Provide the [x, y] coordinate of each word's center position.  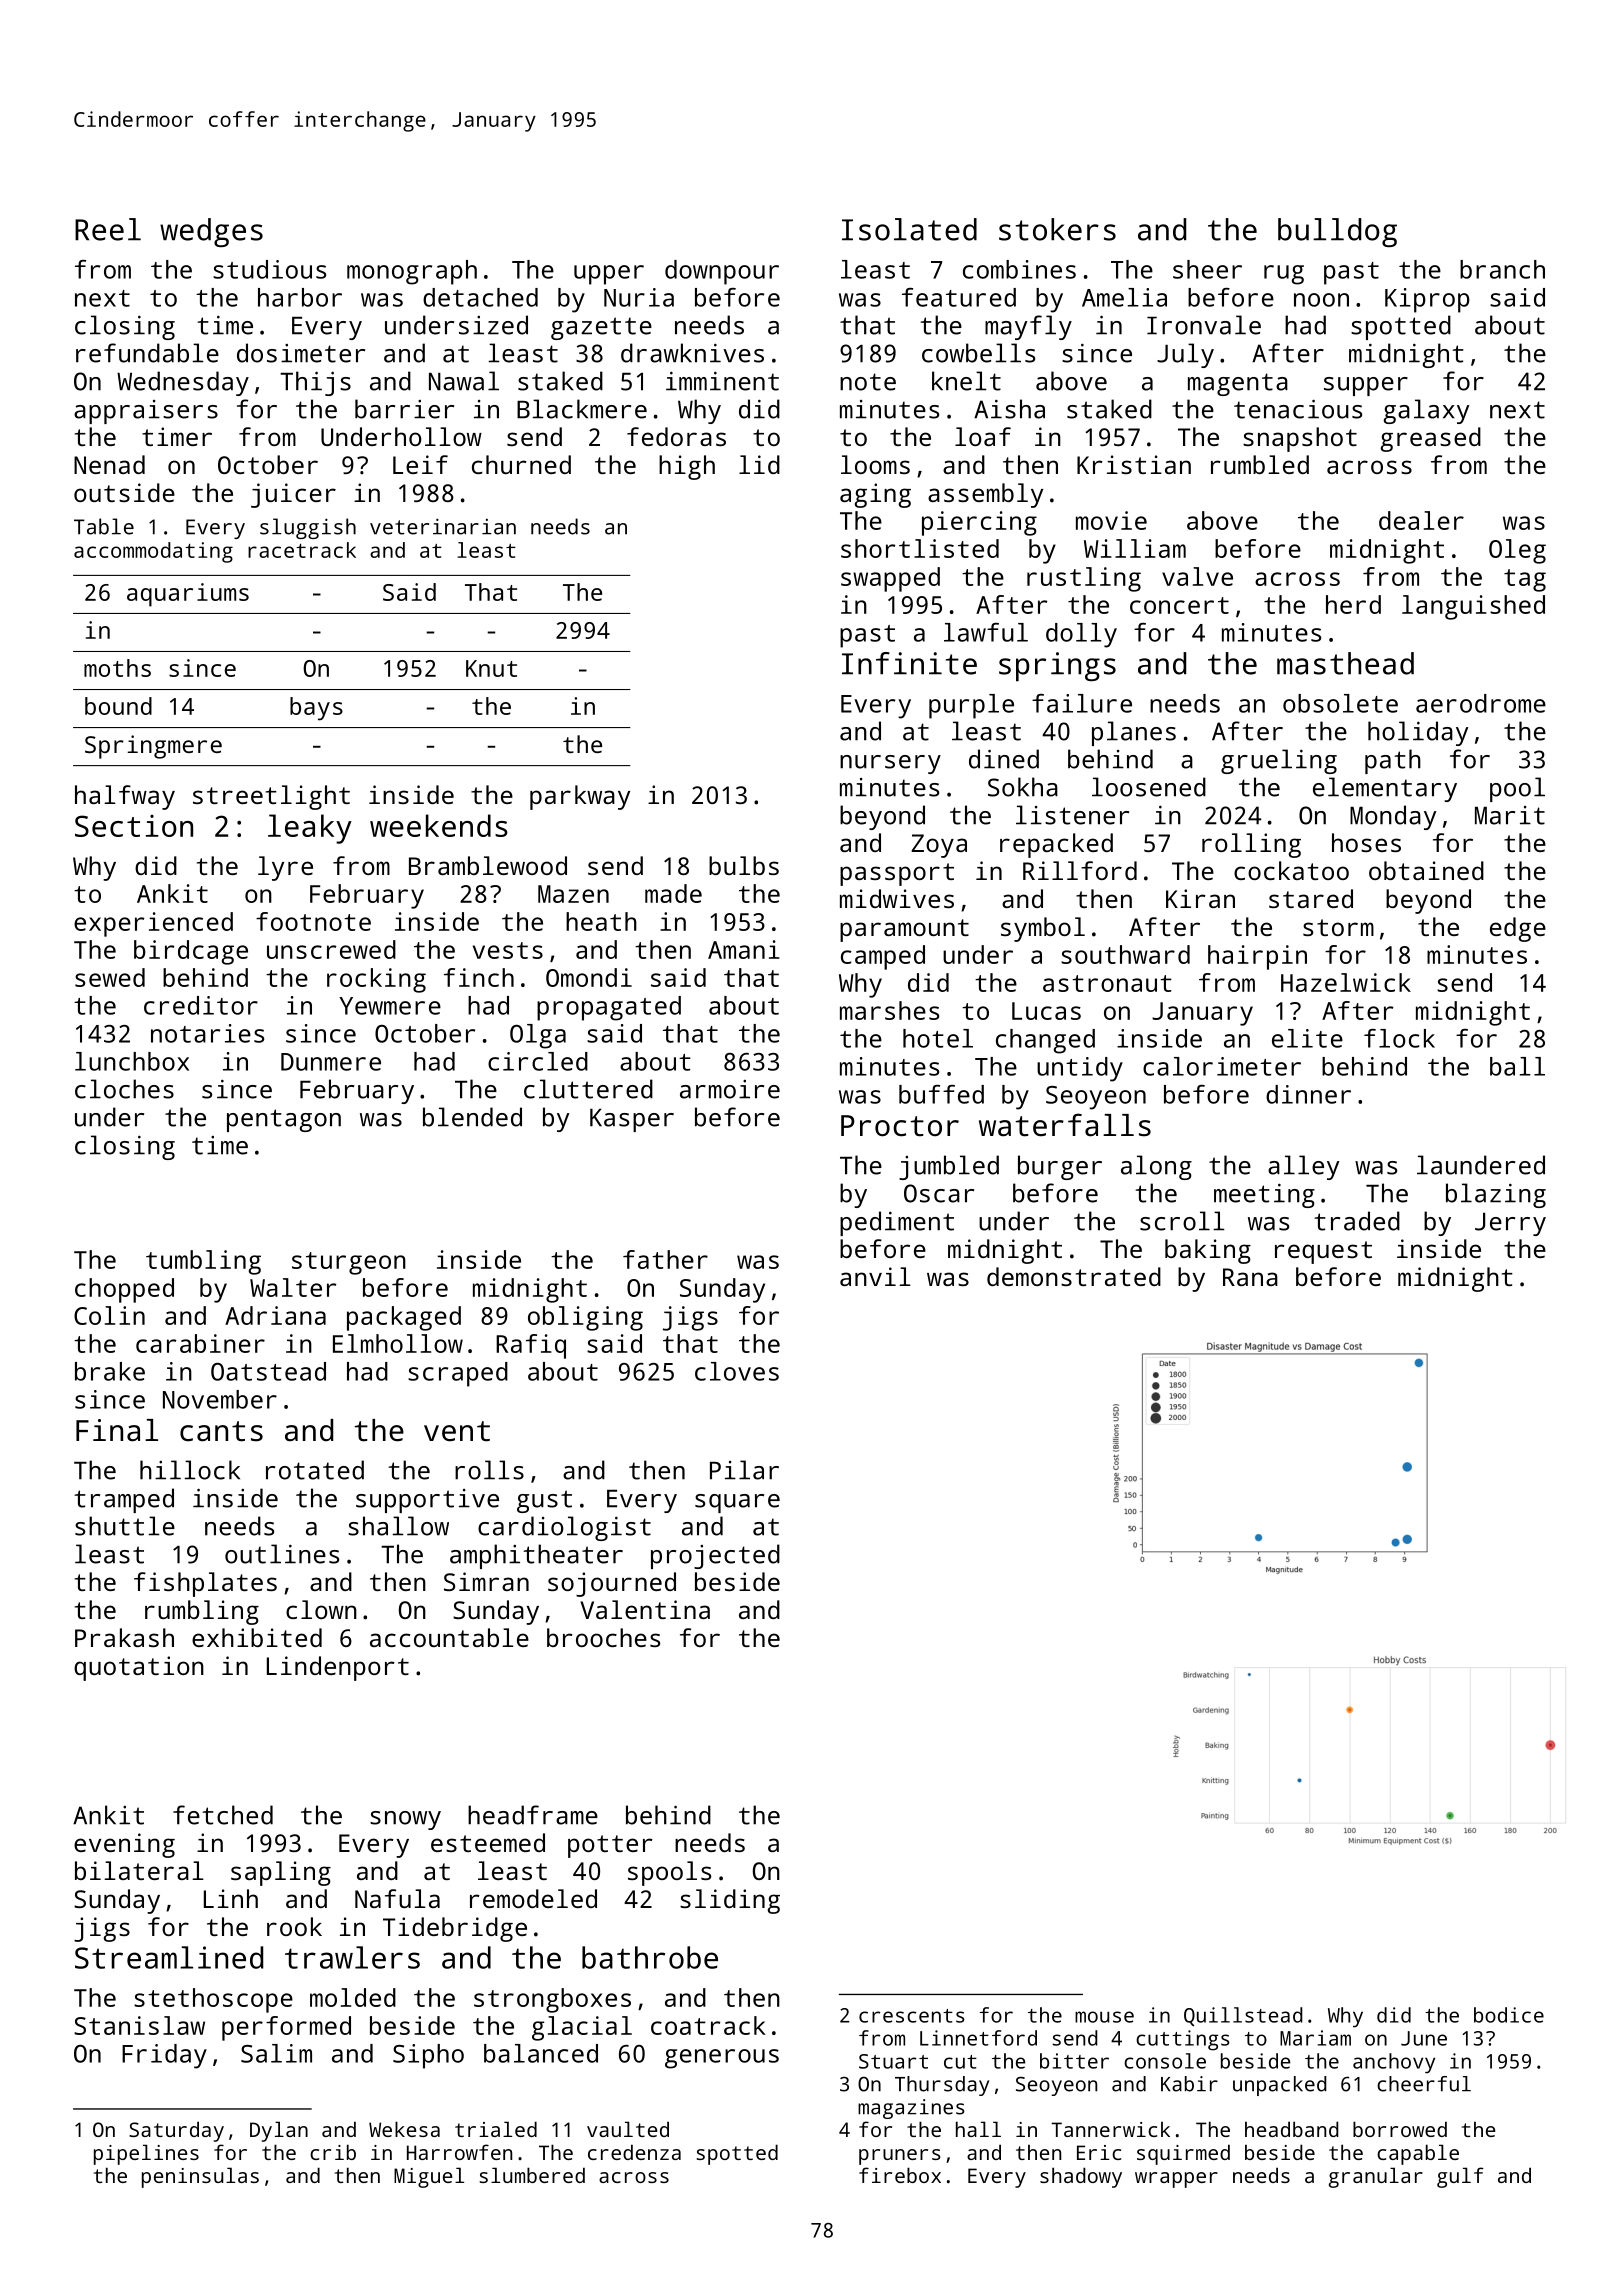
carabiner [200, 1343]
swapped [890, 579]
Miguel [429, 2177]
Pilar [744, 1470]
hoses [1366, 842]
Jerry [1510, 1224]
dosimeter [301, 353]
